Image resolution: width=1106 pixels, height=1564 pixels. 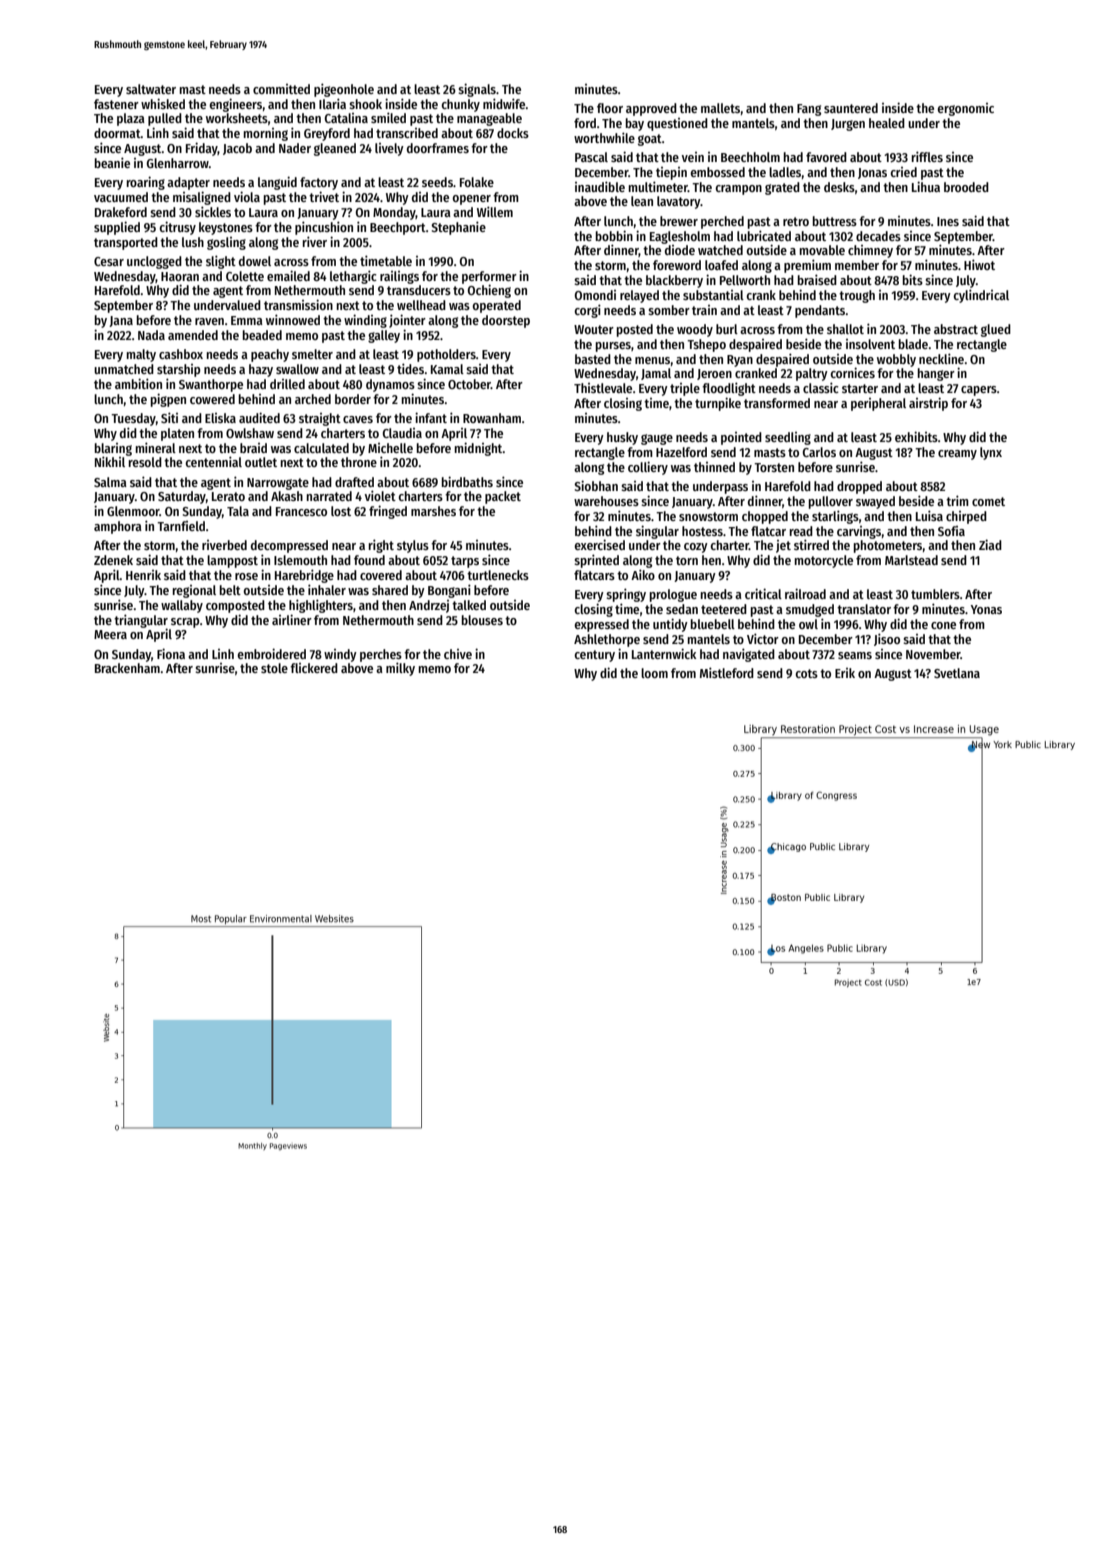 I want to click on packet, so click(x=503, y=497).
